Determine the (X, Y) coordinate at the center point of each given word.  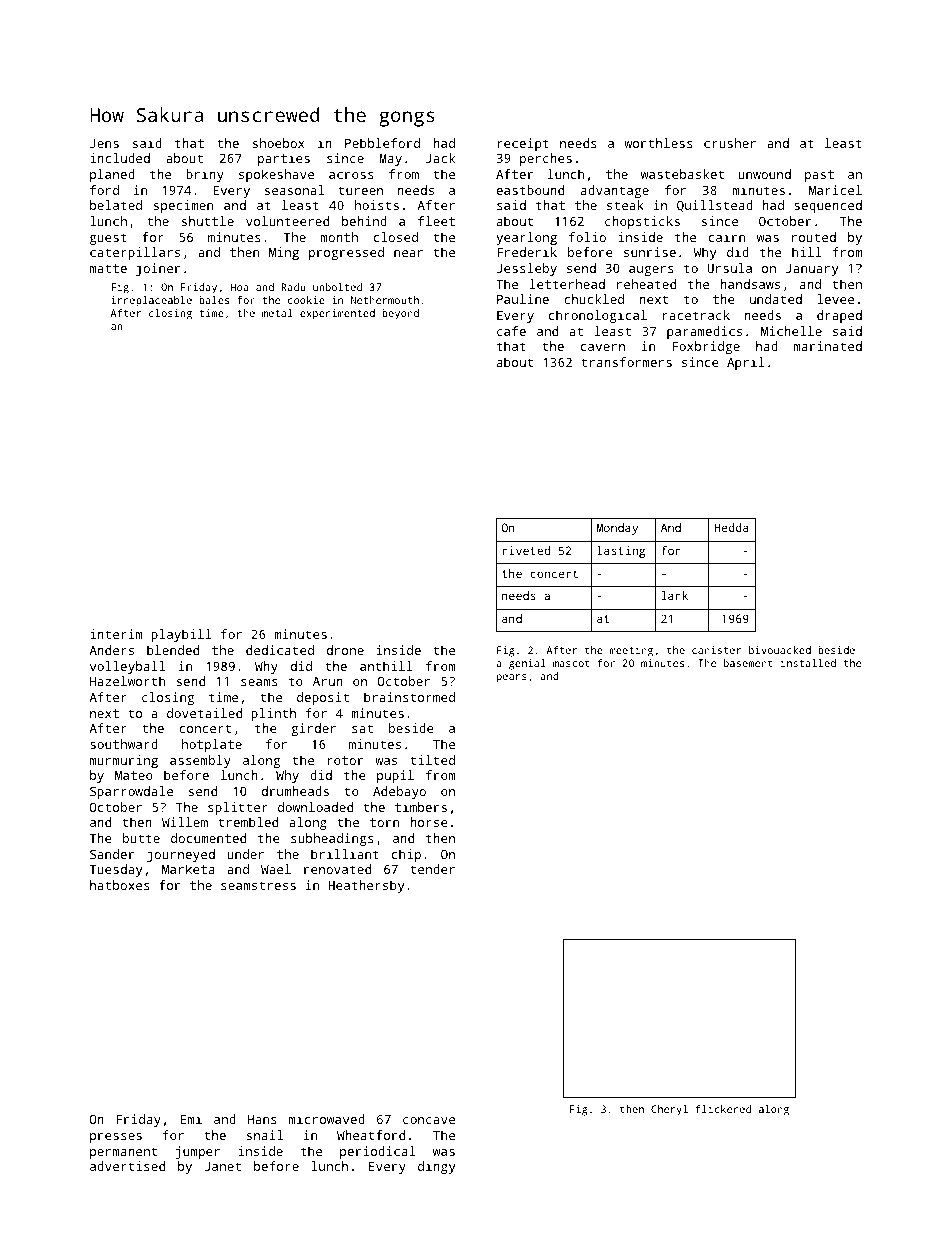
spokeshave (276, 175)
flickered (723, 1109)
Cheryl (669, 1110)
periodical (378, 1152)
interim (116, 634)
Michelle (791, 331)
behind (364, 221)
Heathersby (366, 886)
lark (674, 595)
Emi (191, 1119)
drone (345, 650)
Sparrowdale (131, 792)
